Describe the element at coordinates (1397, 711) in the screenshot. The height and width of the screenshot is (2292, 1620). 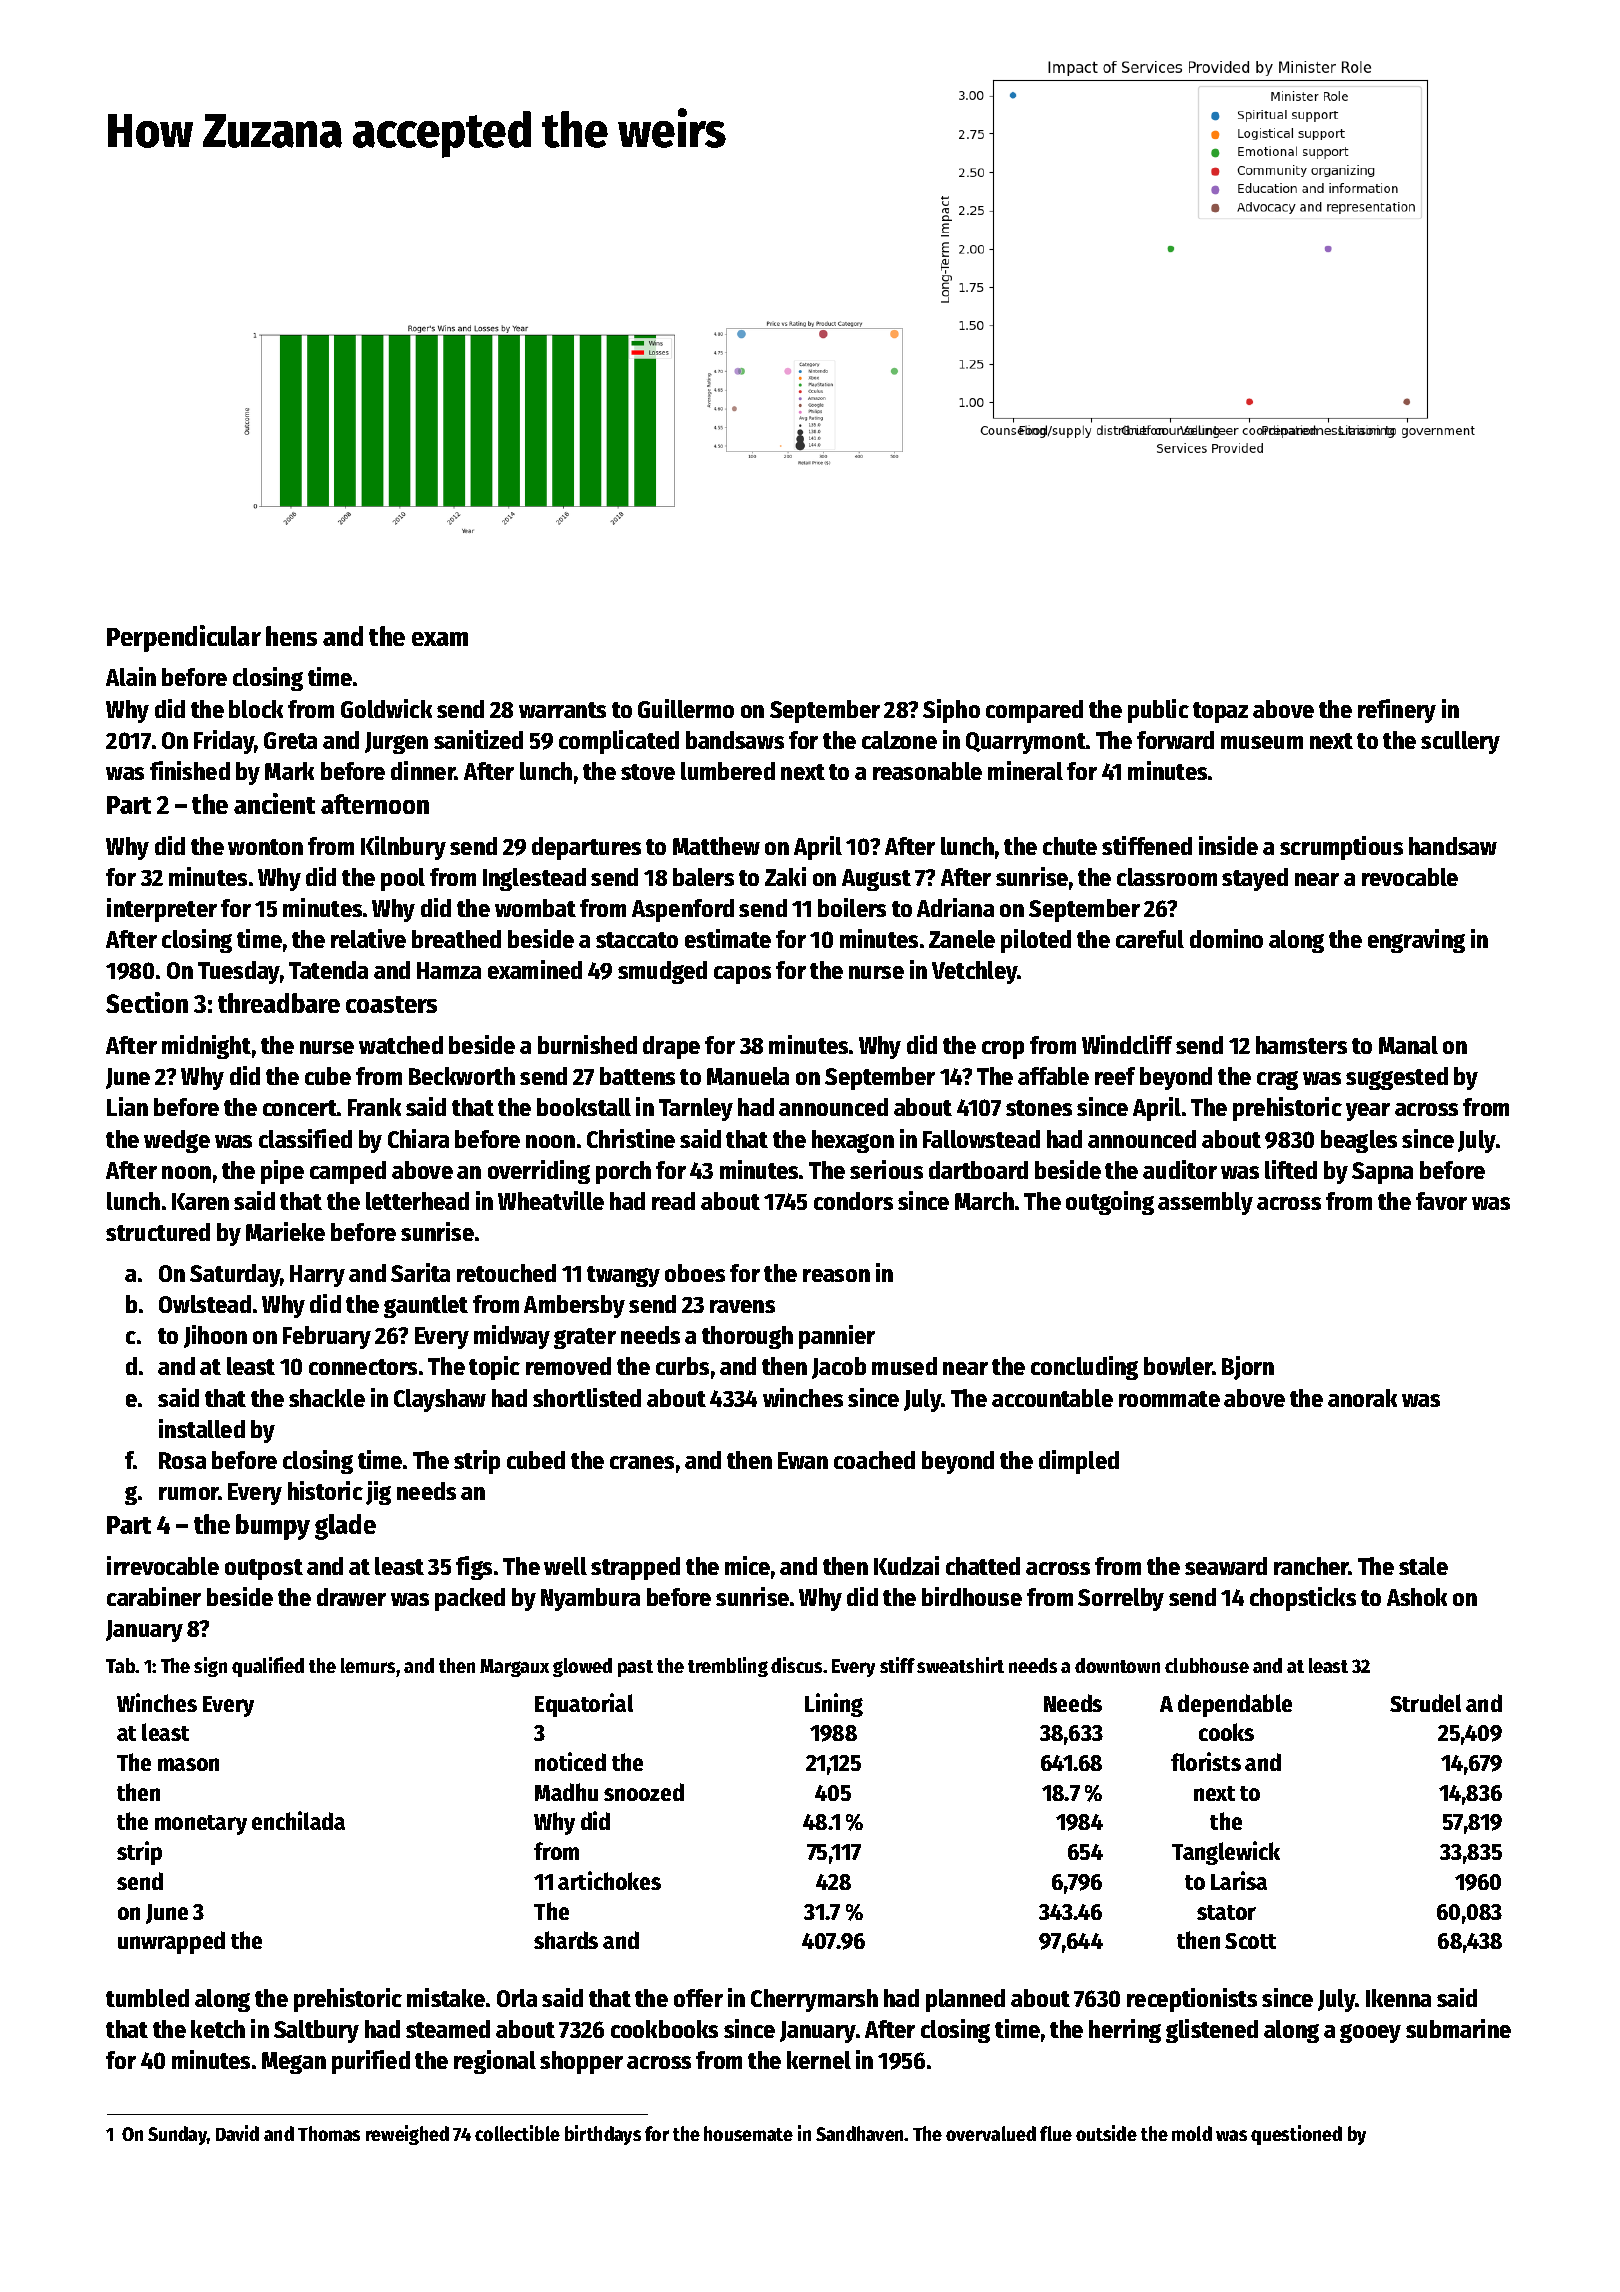
I see `refinery` at that location.
